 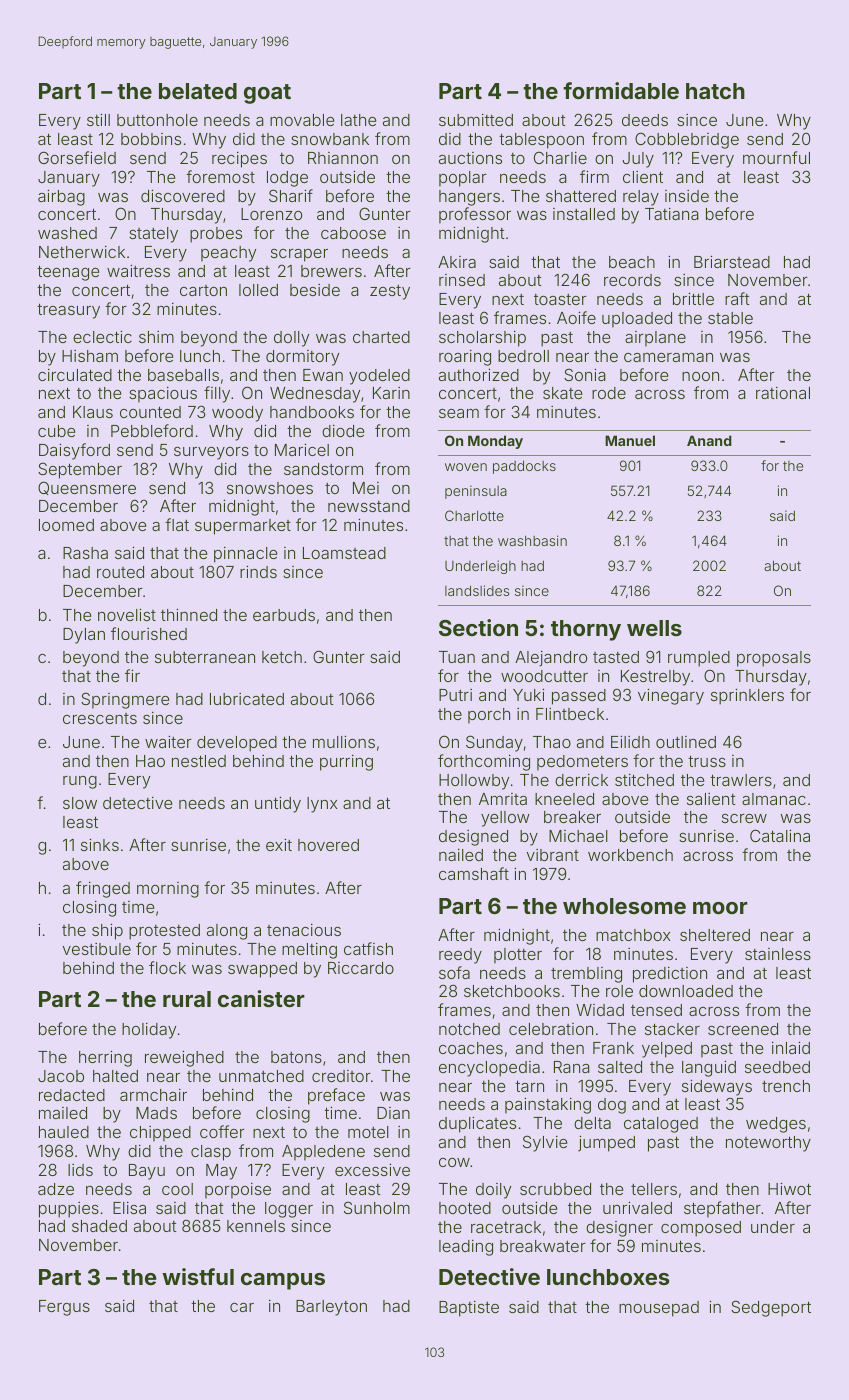 What do you see at coordinates (85, 553) in the document?
I see `Rasha` at bounding box center [85, 553].
